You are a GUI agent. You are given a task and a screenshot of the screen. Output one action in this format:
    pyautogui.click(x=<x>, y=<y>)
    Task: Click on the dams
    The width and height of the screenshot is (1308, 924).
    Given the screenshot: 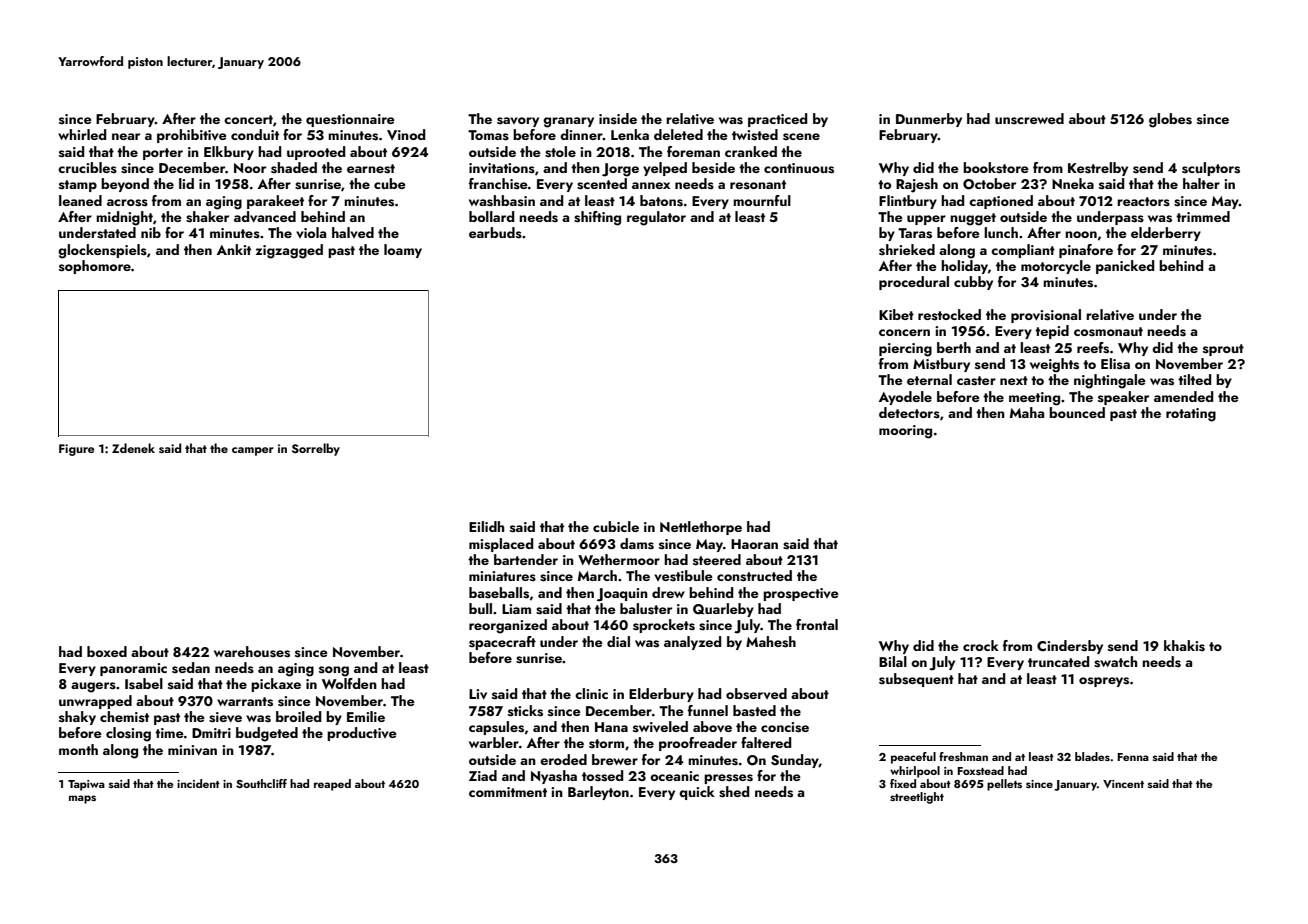 What is the action you would take?
    pyautogui.click(x=637, y=544)
